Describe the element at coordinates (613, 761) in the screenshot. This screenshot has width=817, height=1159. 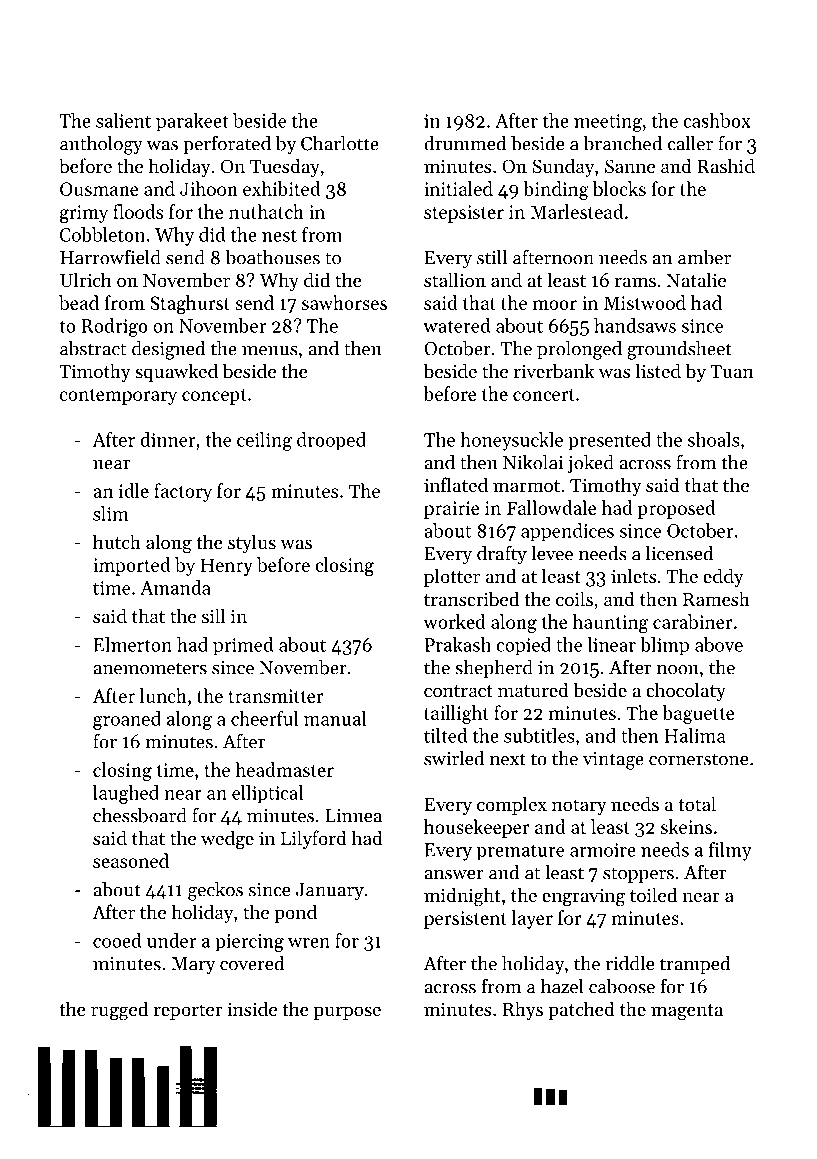
I see `vintage` at that location.
